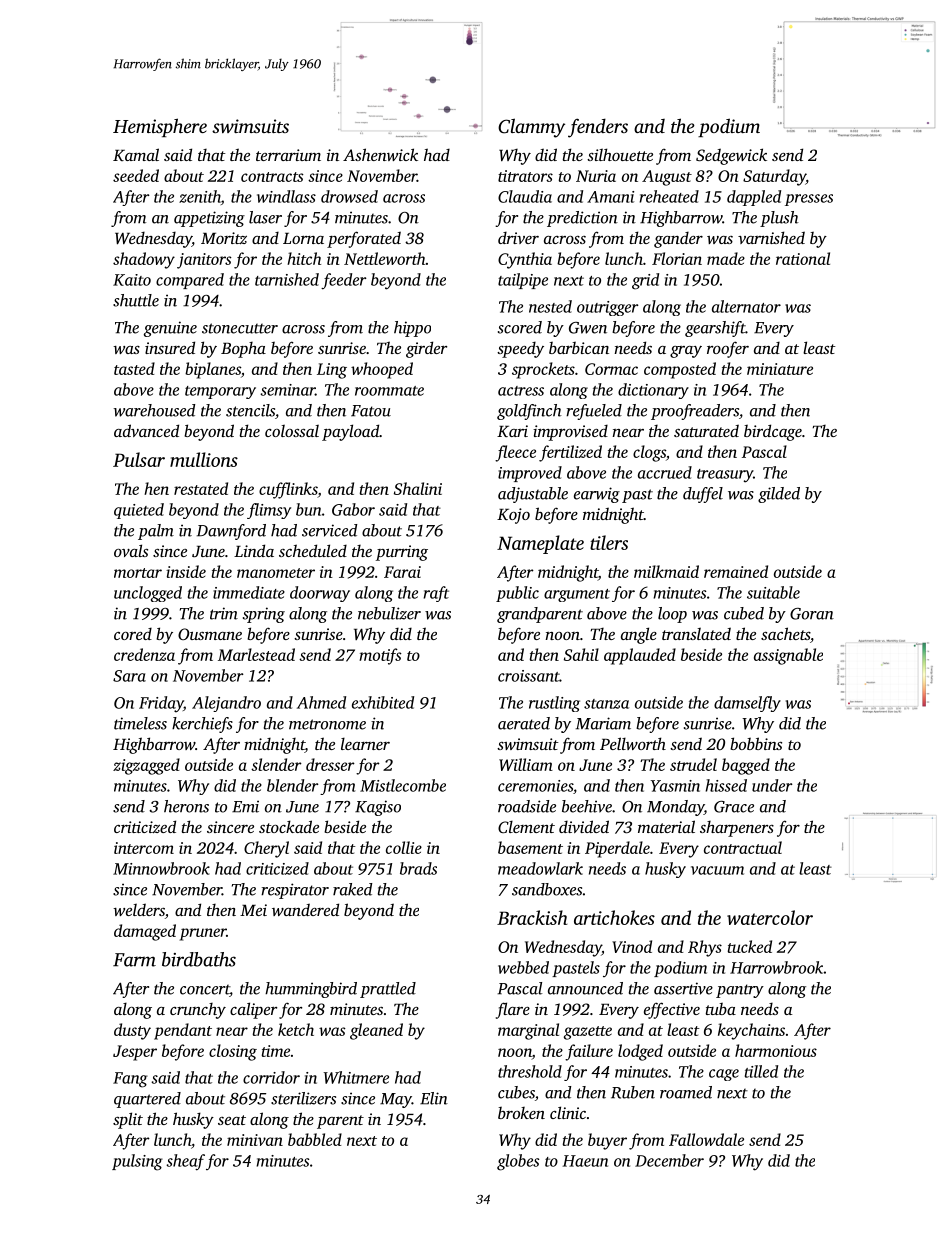 This image has width=952, height=1233. I want to click on adjustable, so click(533, 495).
